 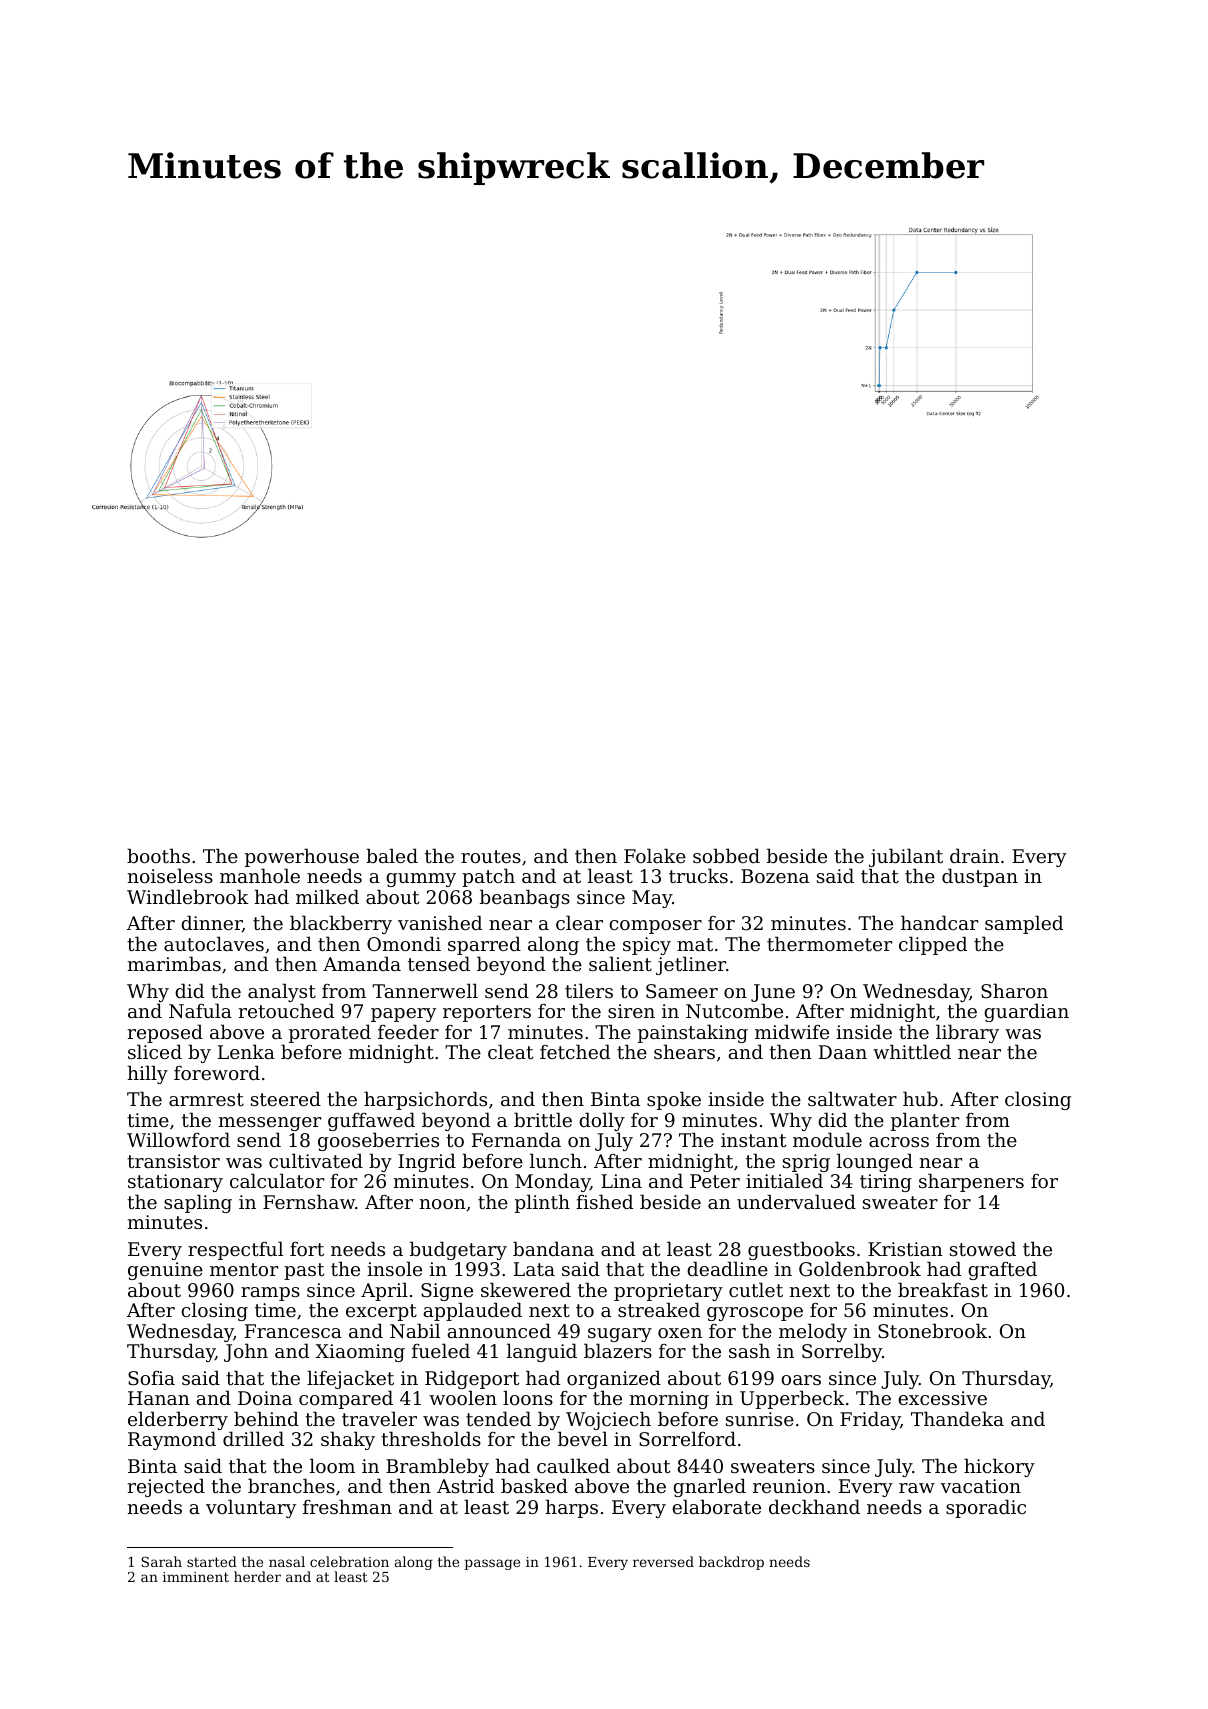 I want to click on Lata, so click(x=534, y=1269).
